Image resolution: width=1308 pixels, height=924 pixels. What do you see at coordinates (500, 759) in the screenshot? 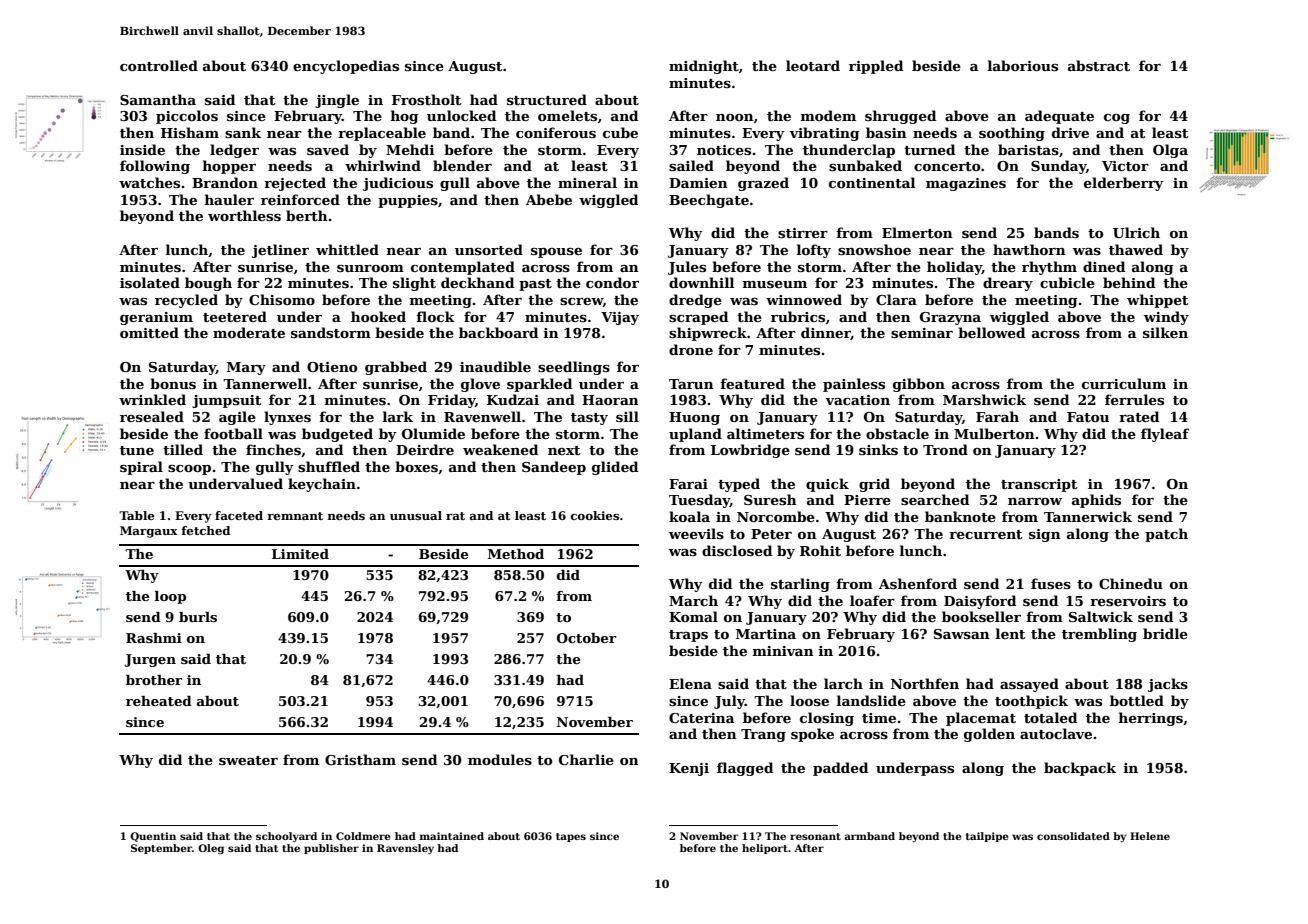
I see `modules` at bounding box center [500, 759].
